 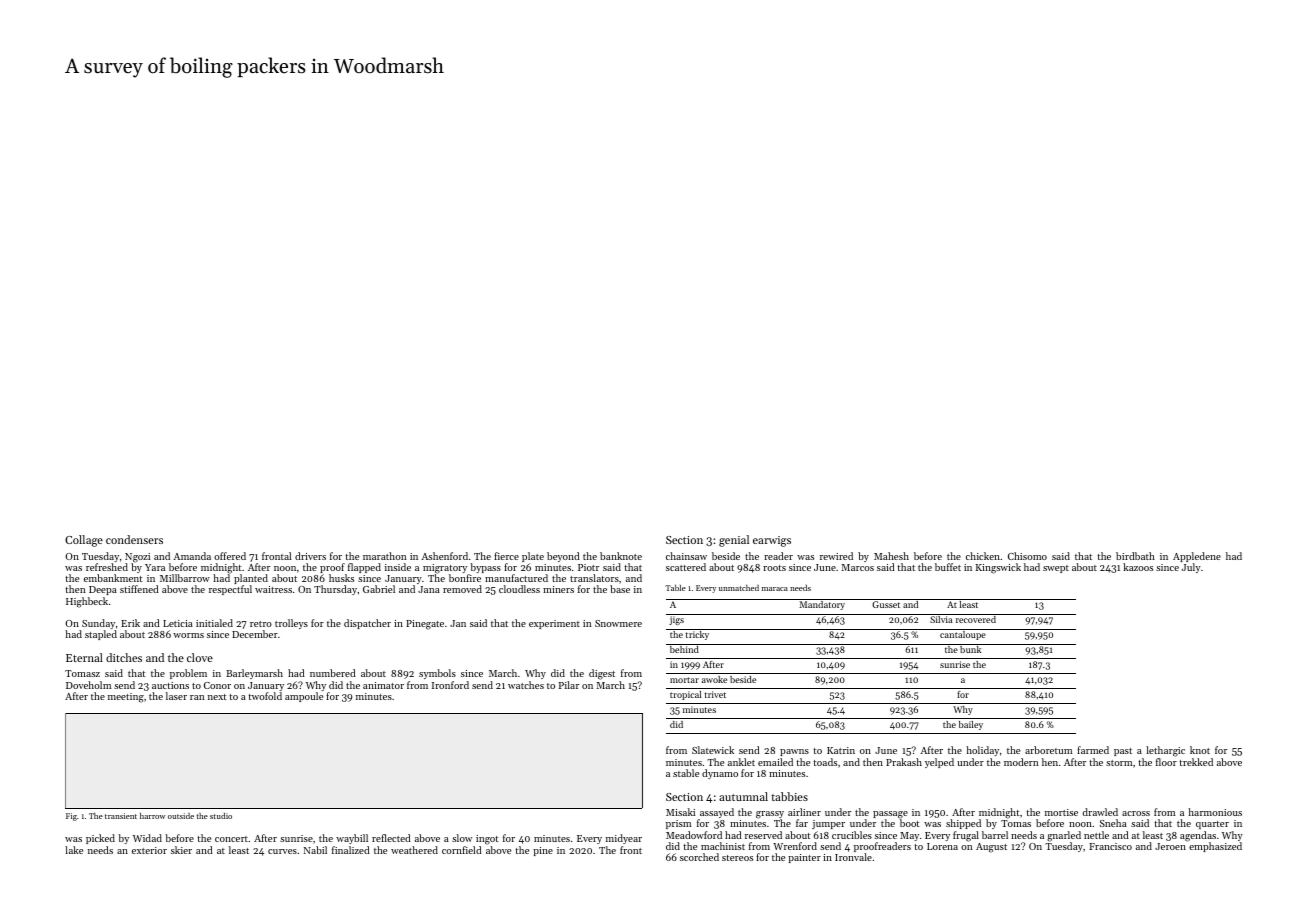 What do you see at coordinates (1165, 751) in the screenshot?
I see `lethargic` at bounding box center [1165, 751].
